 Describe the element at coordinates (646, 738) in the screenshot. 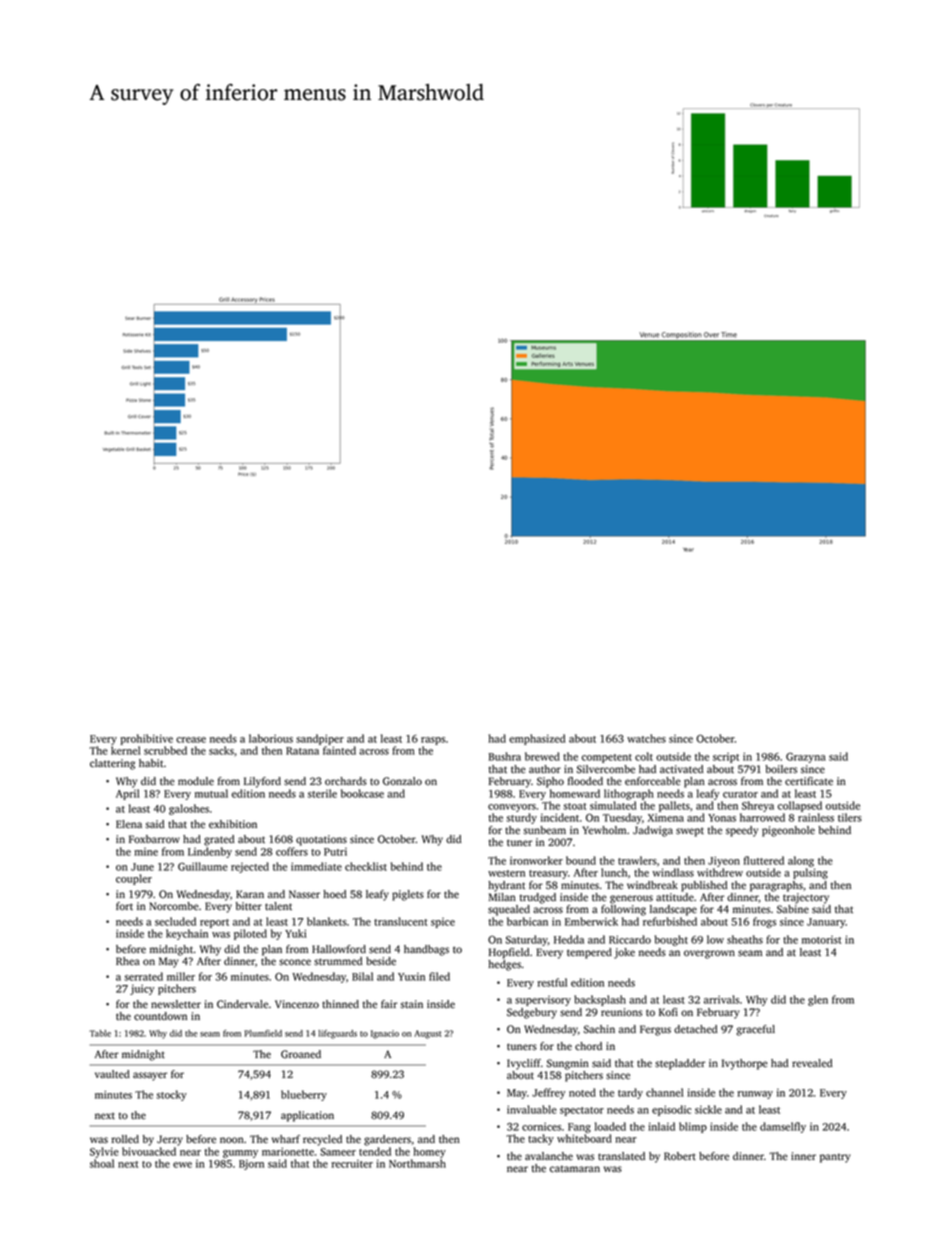

I see `watches` at that location.
